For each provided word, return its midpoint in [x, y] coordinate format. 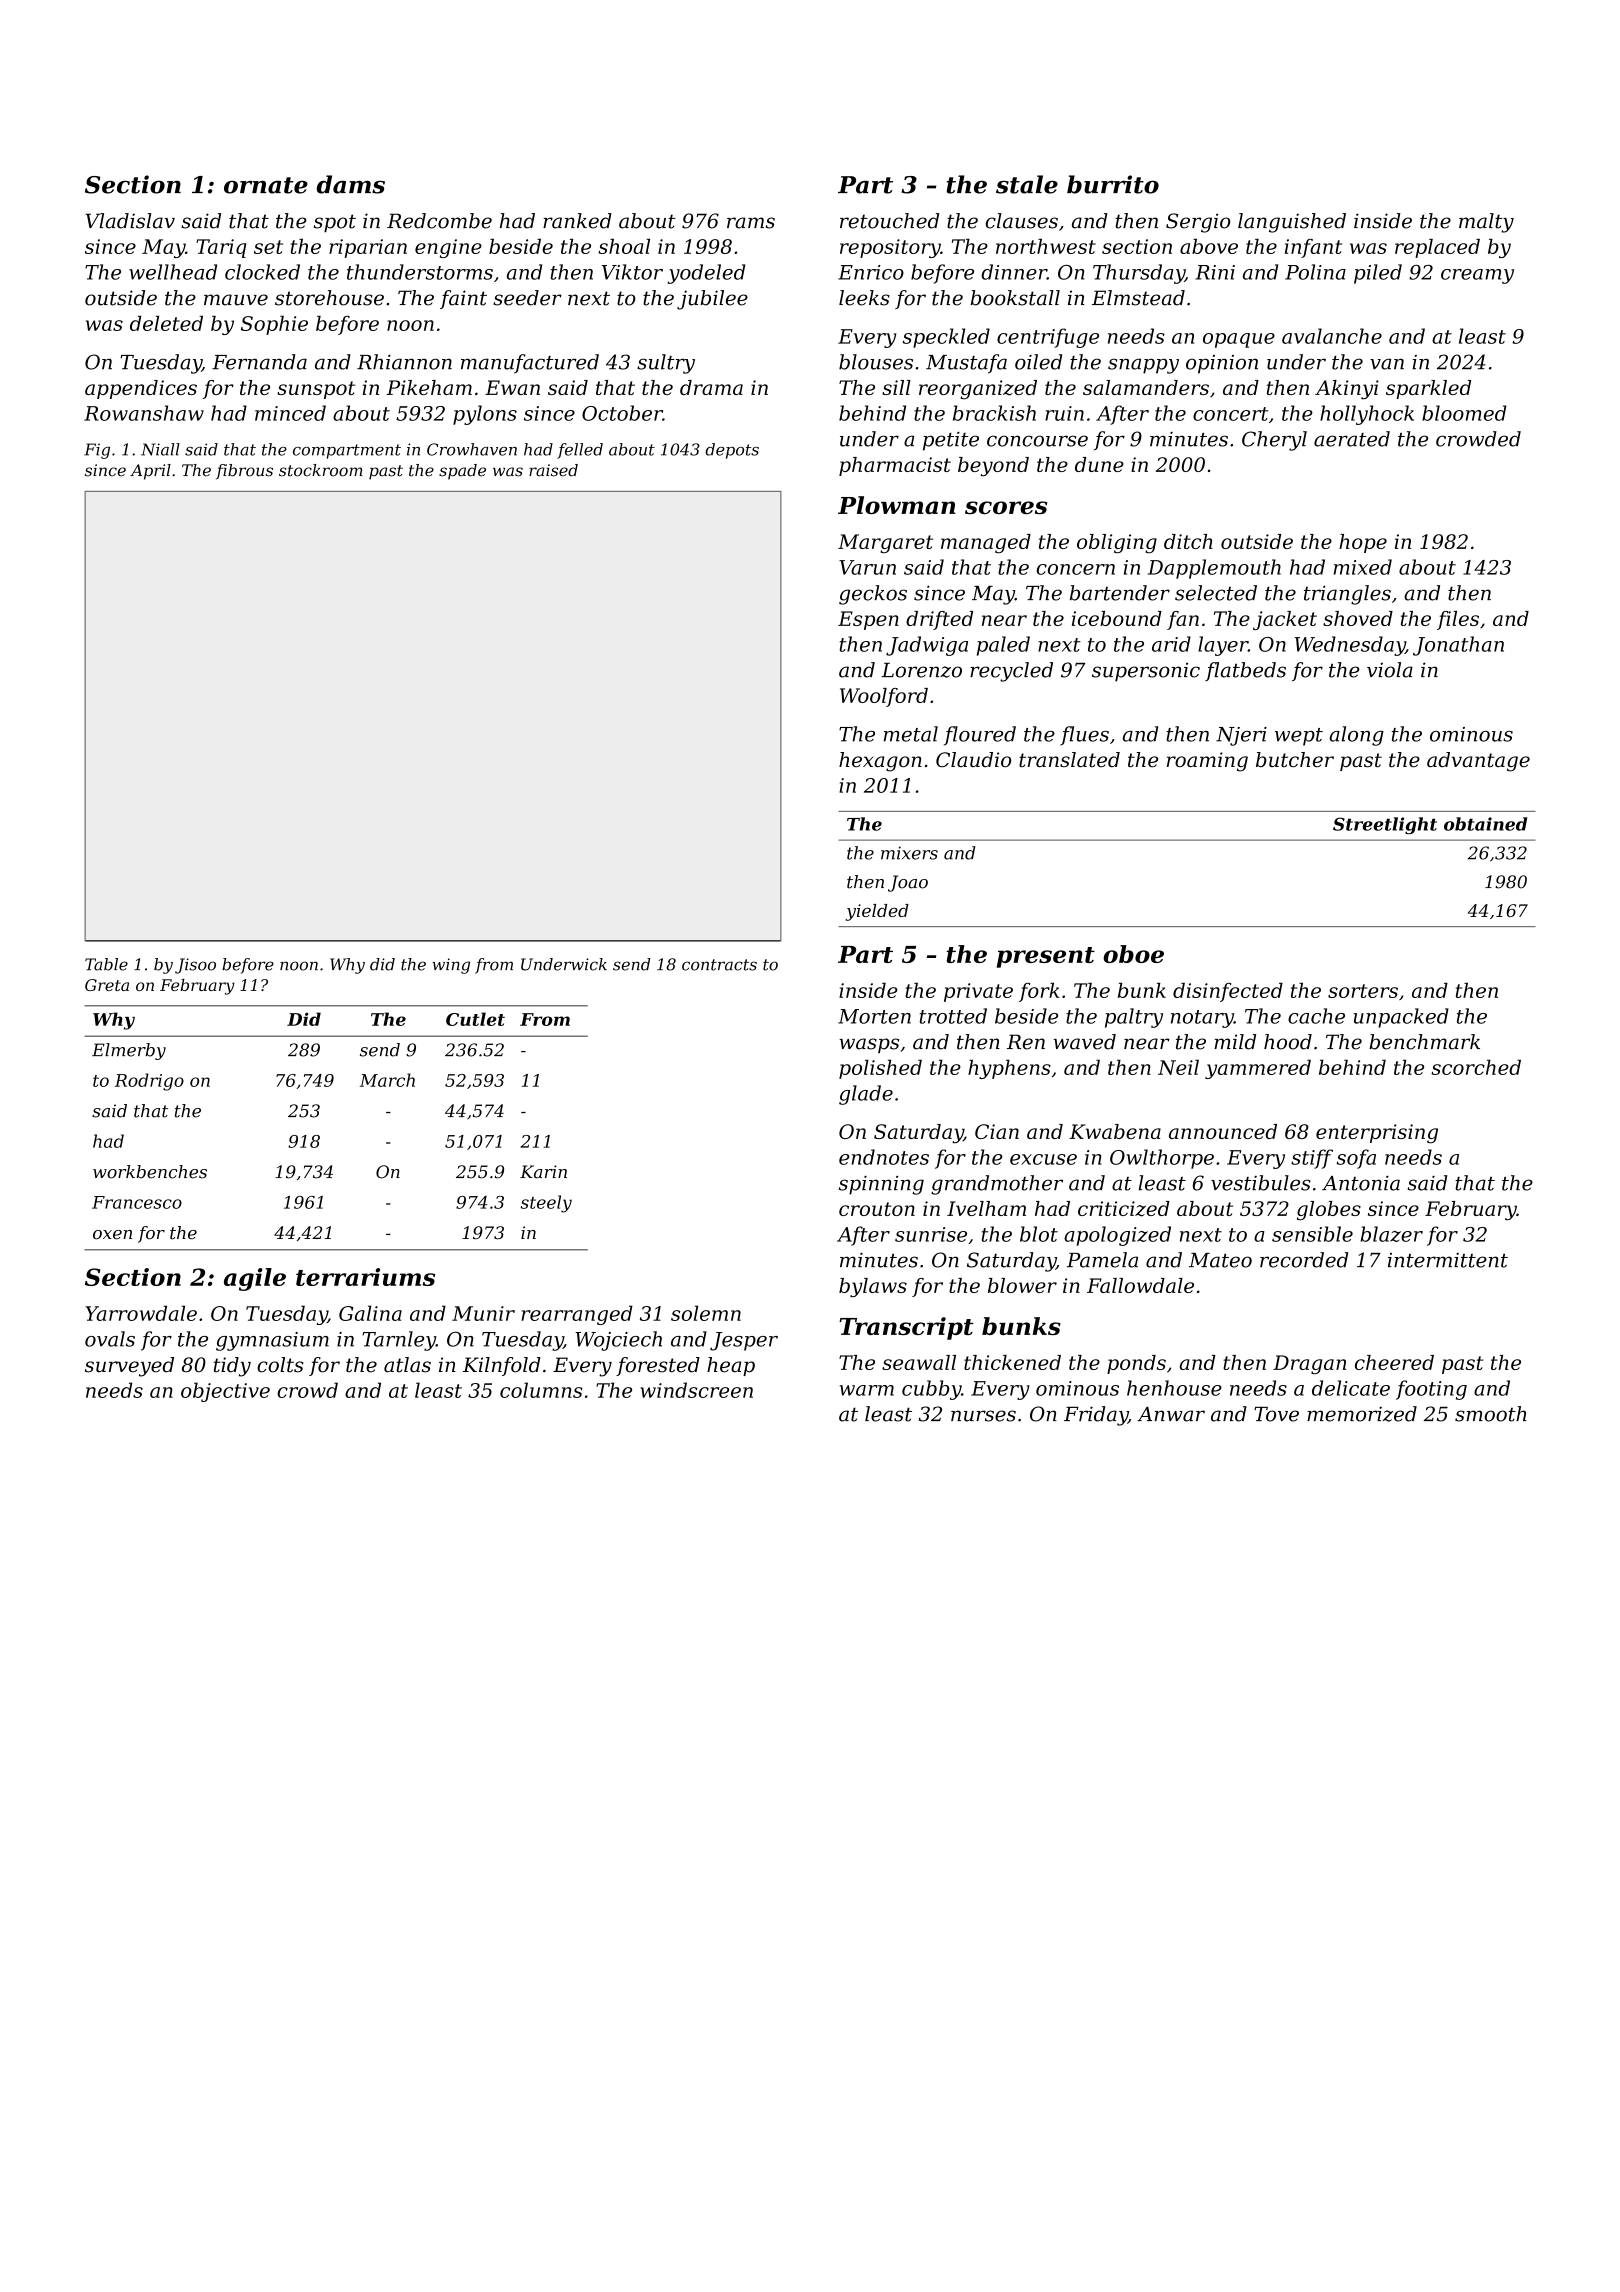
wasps [869, 1045]
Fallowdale [1140, 1285]
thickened [1012, 1362]
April [150, 472]
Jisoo [195, 966]
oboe [1133, 954]
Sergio [1198, 223]
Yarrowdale [141, 1313]
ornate [266, 185]
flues [1084, 736]
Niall [160, 449]
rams [751, 223]
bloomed [1464, 413]
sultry [666, 364]
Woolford [884, 697]
